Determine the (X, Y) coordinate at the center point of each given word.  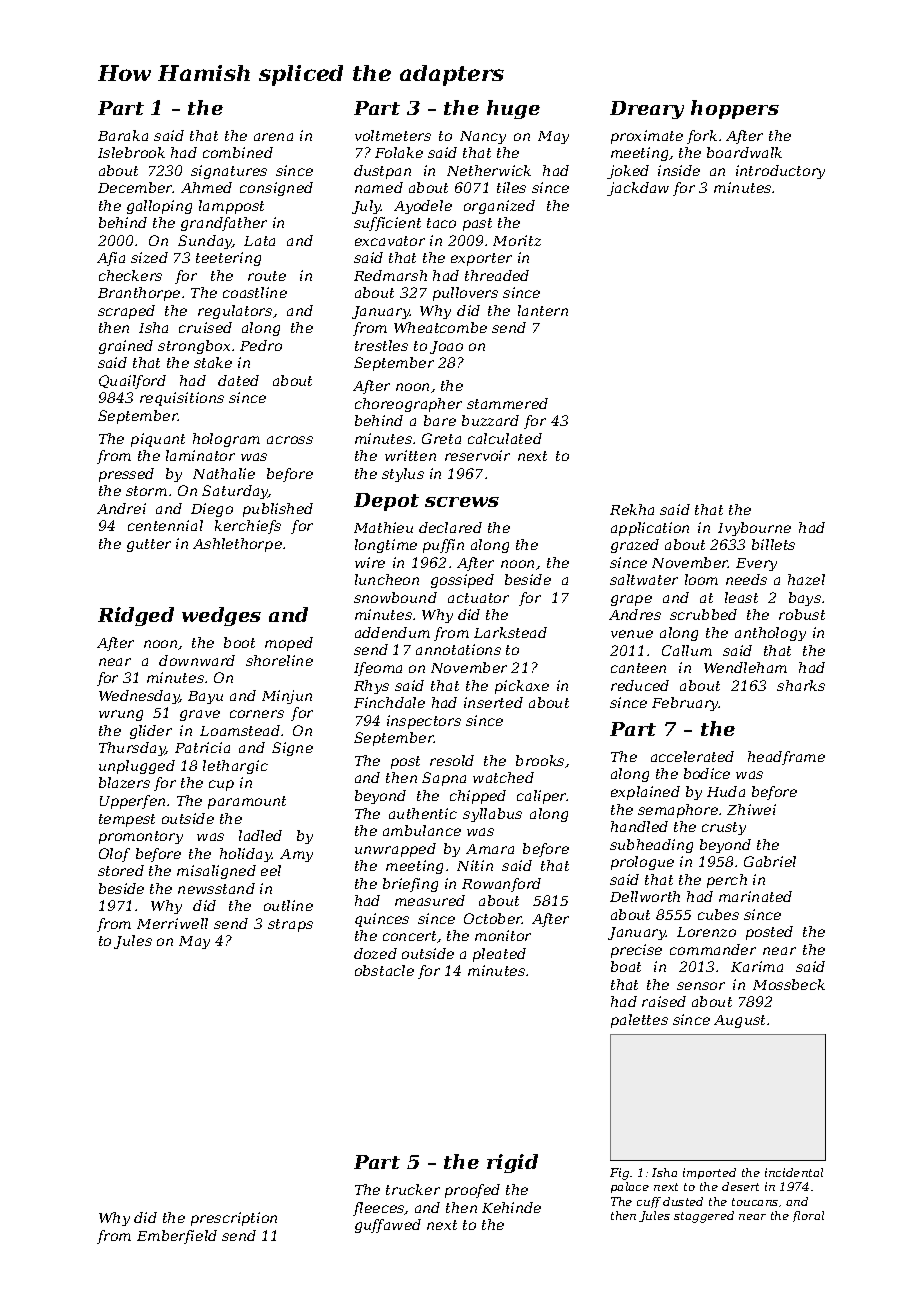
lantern (543, 310)
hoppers (735, 109)
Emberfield (177, 1237)
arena (273, 137)
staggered (704, 1217)
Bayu (205, 697)
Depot (386, 502)
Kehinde (511, 1207)
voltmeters (393, 135)
